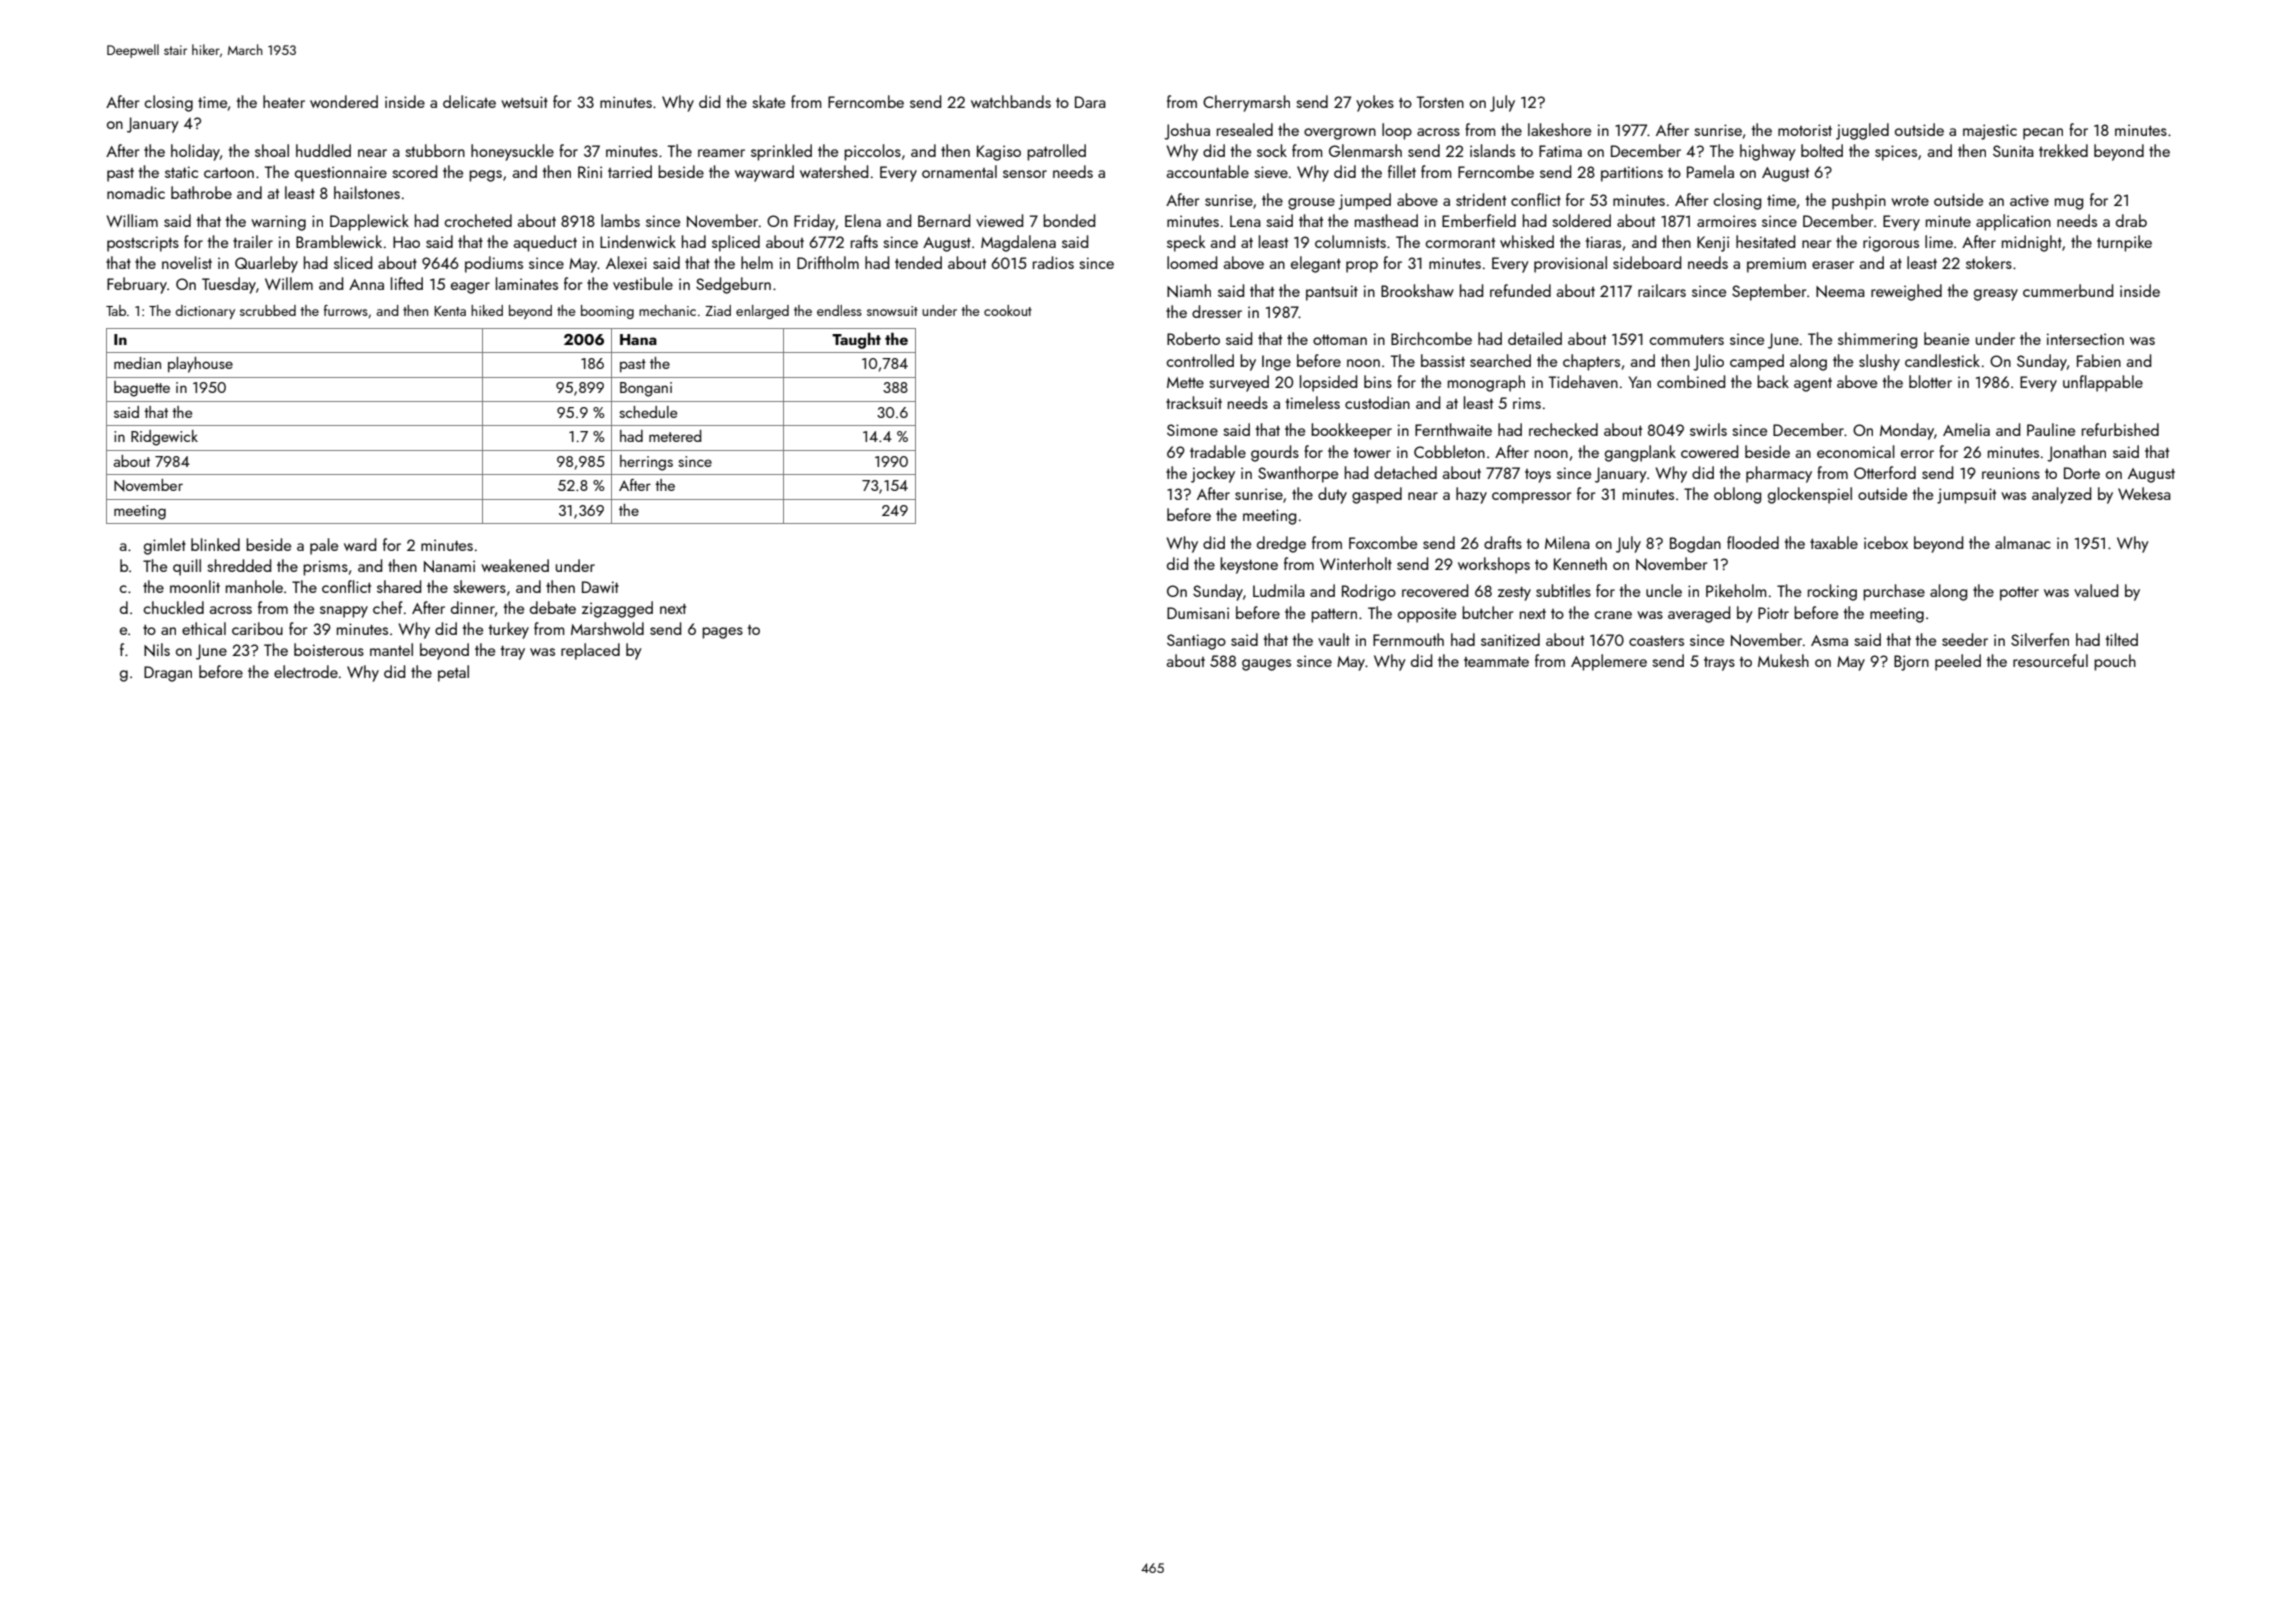 This page has height=1614, width=2282. What do you see at coordinates (164, 438) in the page?
I see `Ridgewick` at bounding box center [164, 438].
